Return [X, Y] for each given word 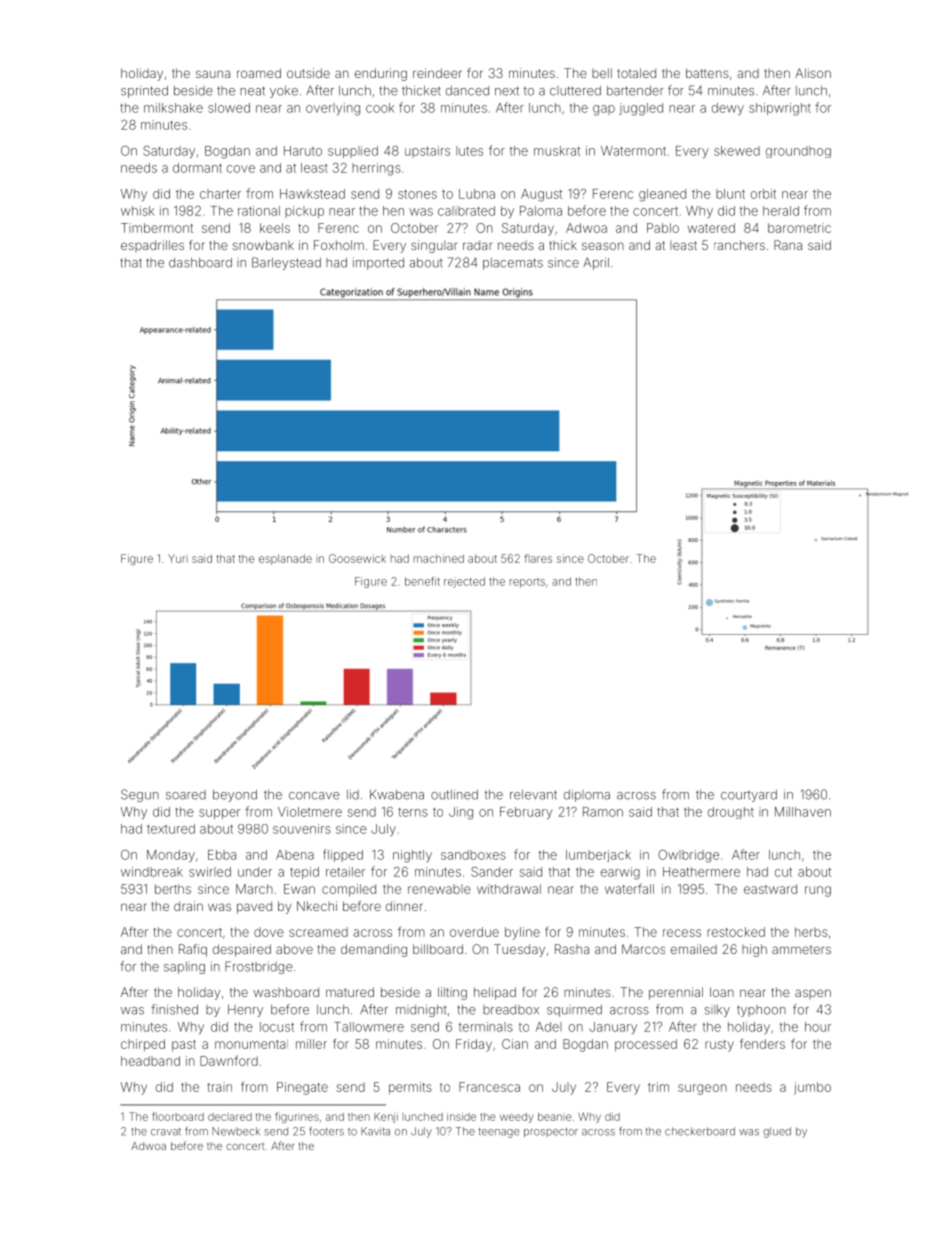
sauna [213, 74]
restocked [736, 932]
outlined [454, 795]
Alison [813, 73]
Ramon [603, 812]
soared [186, 795]
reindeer [437, 73]
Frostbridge [259, 967]
